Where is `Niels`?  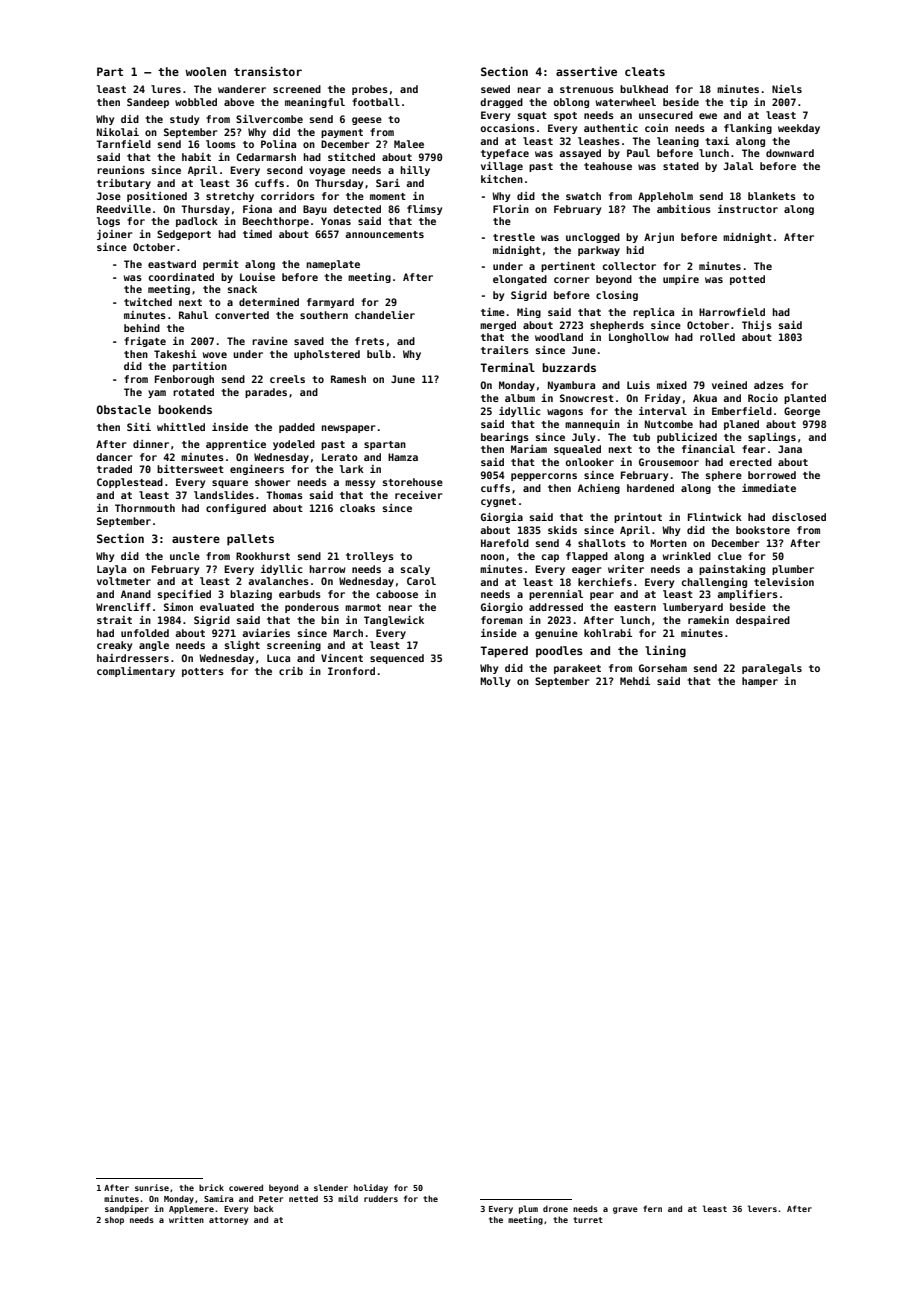 Niels is located at coordinates (787, 89).
